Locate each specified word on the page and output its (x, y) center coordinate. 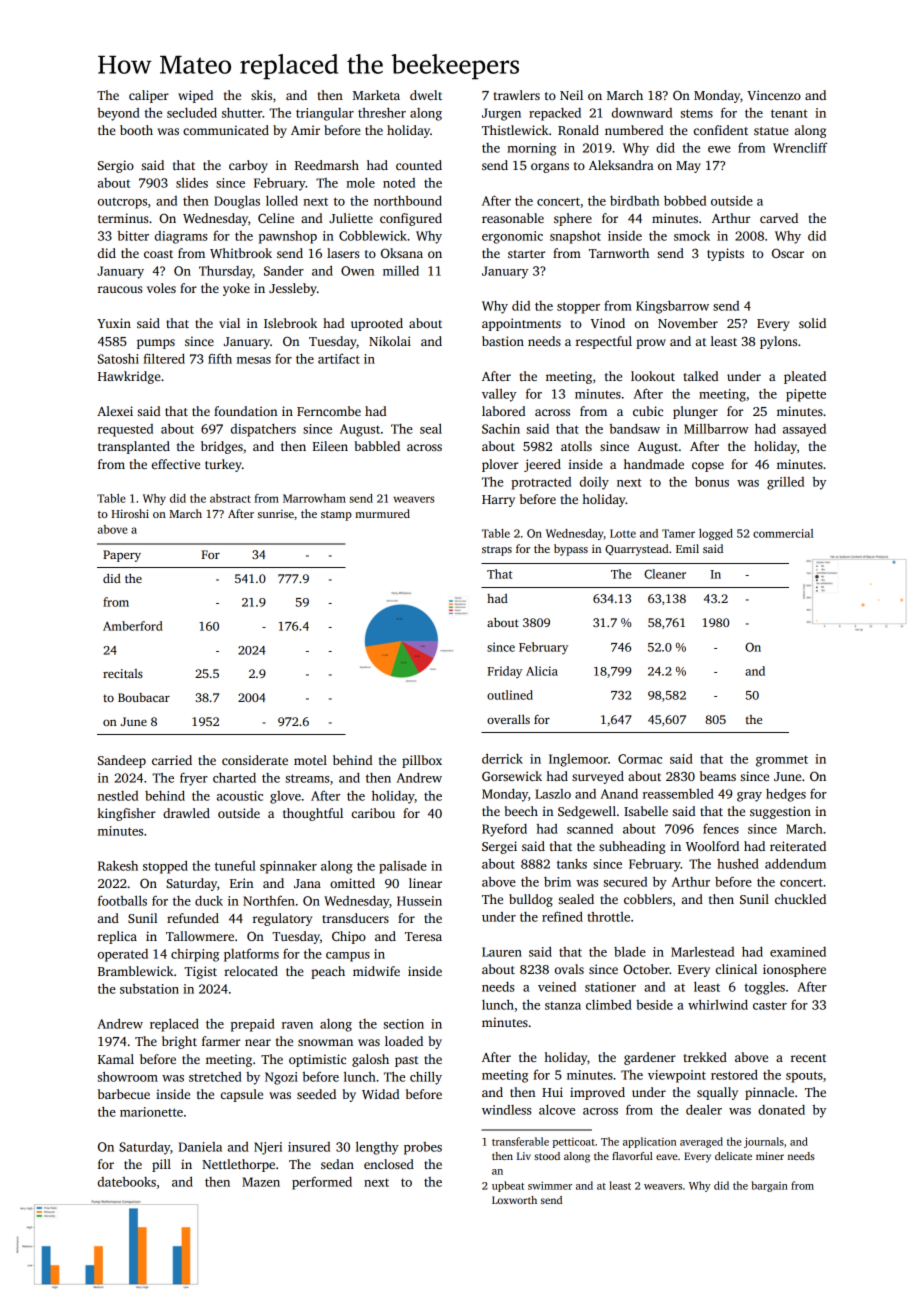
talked (701, 376)
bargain (770, 1186)
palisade (403, 867)
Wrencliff (800, 147)
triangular (325, 114)
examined (798, 952)
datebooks (127, 1182)
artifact (339, 358)
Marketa (376, 95)
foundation (245, 411)
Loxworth (514, 1200)
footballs (122, 900)
